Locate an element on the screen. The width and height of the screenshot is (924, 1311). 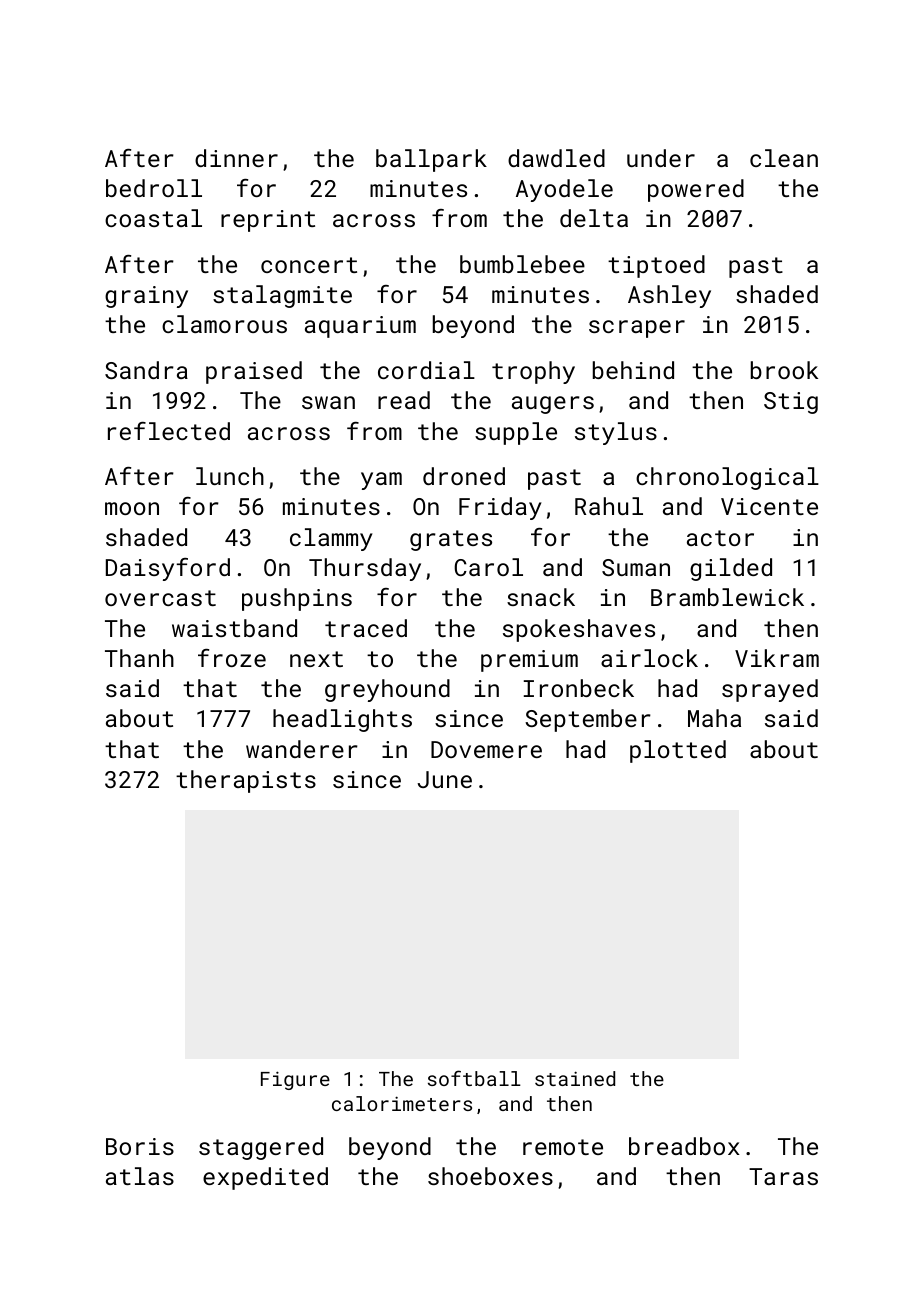
dinner is located at coordinates (236, 158).
